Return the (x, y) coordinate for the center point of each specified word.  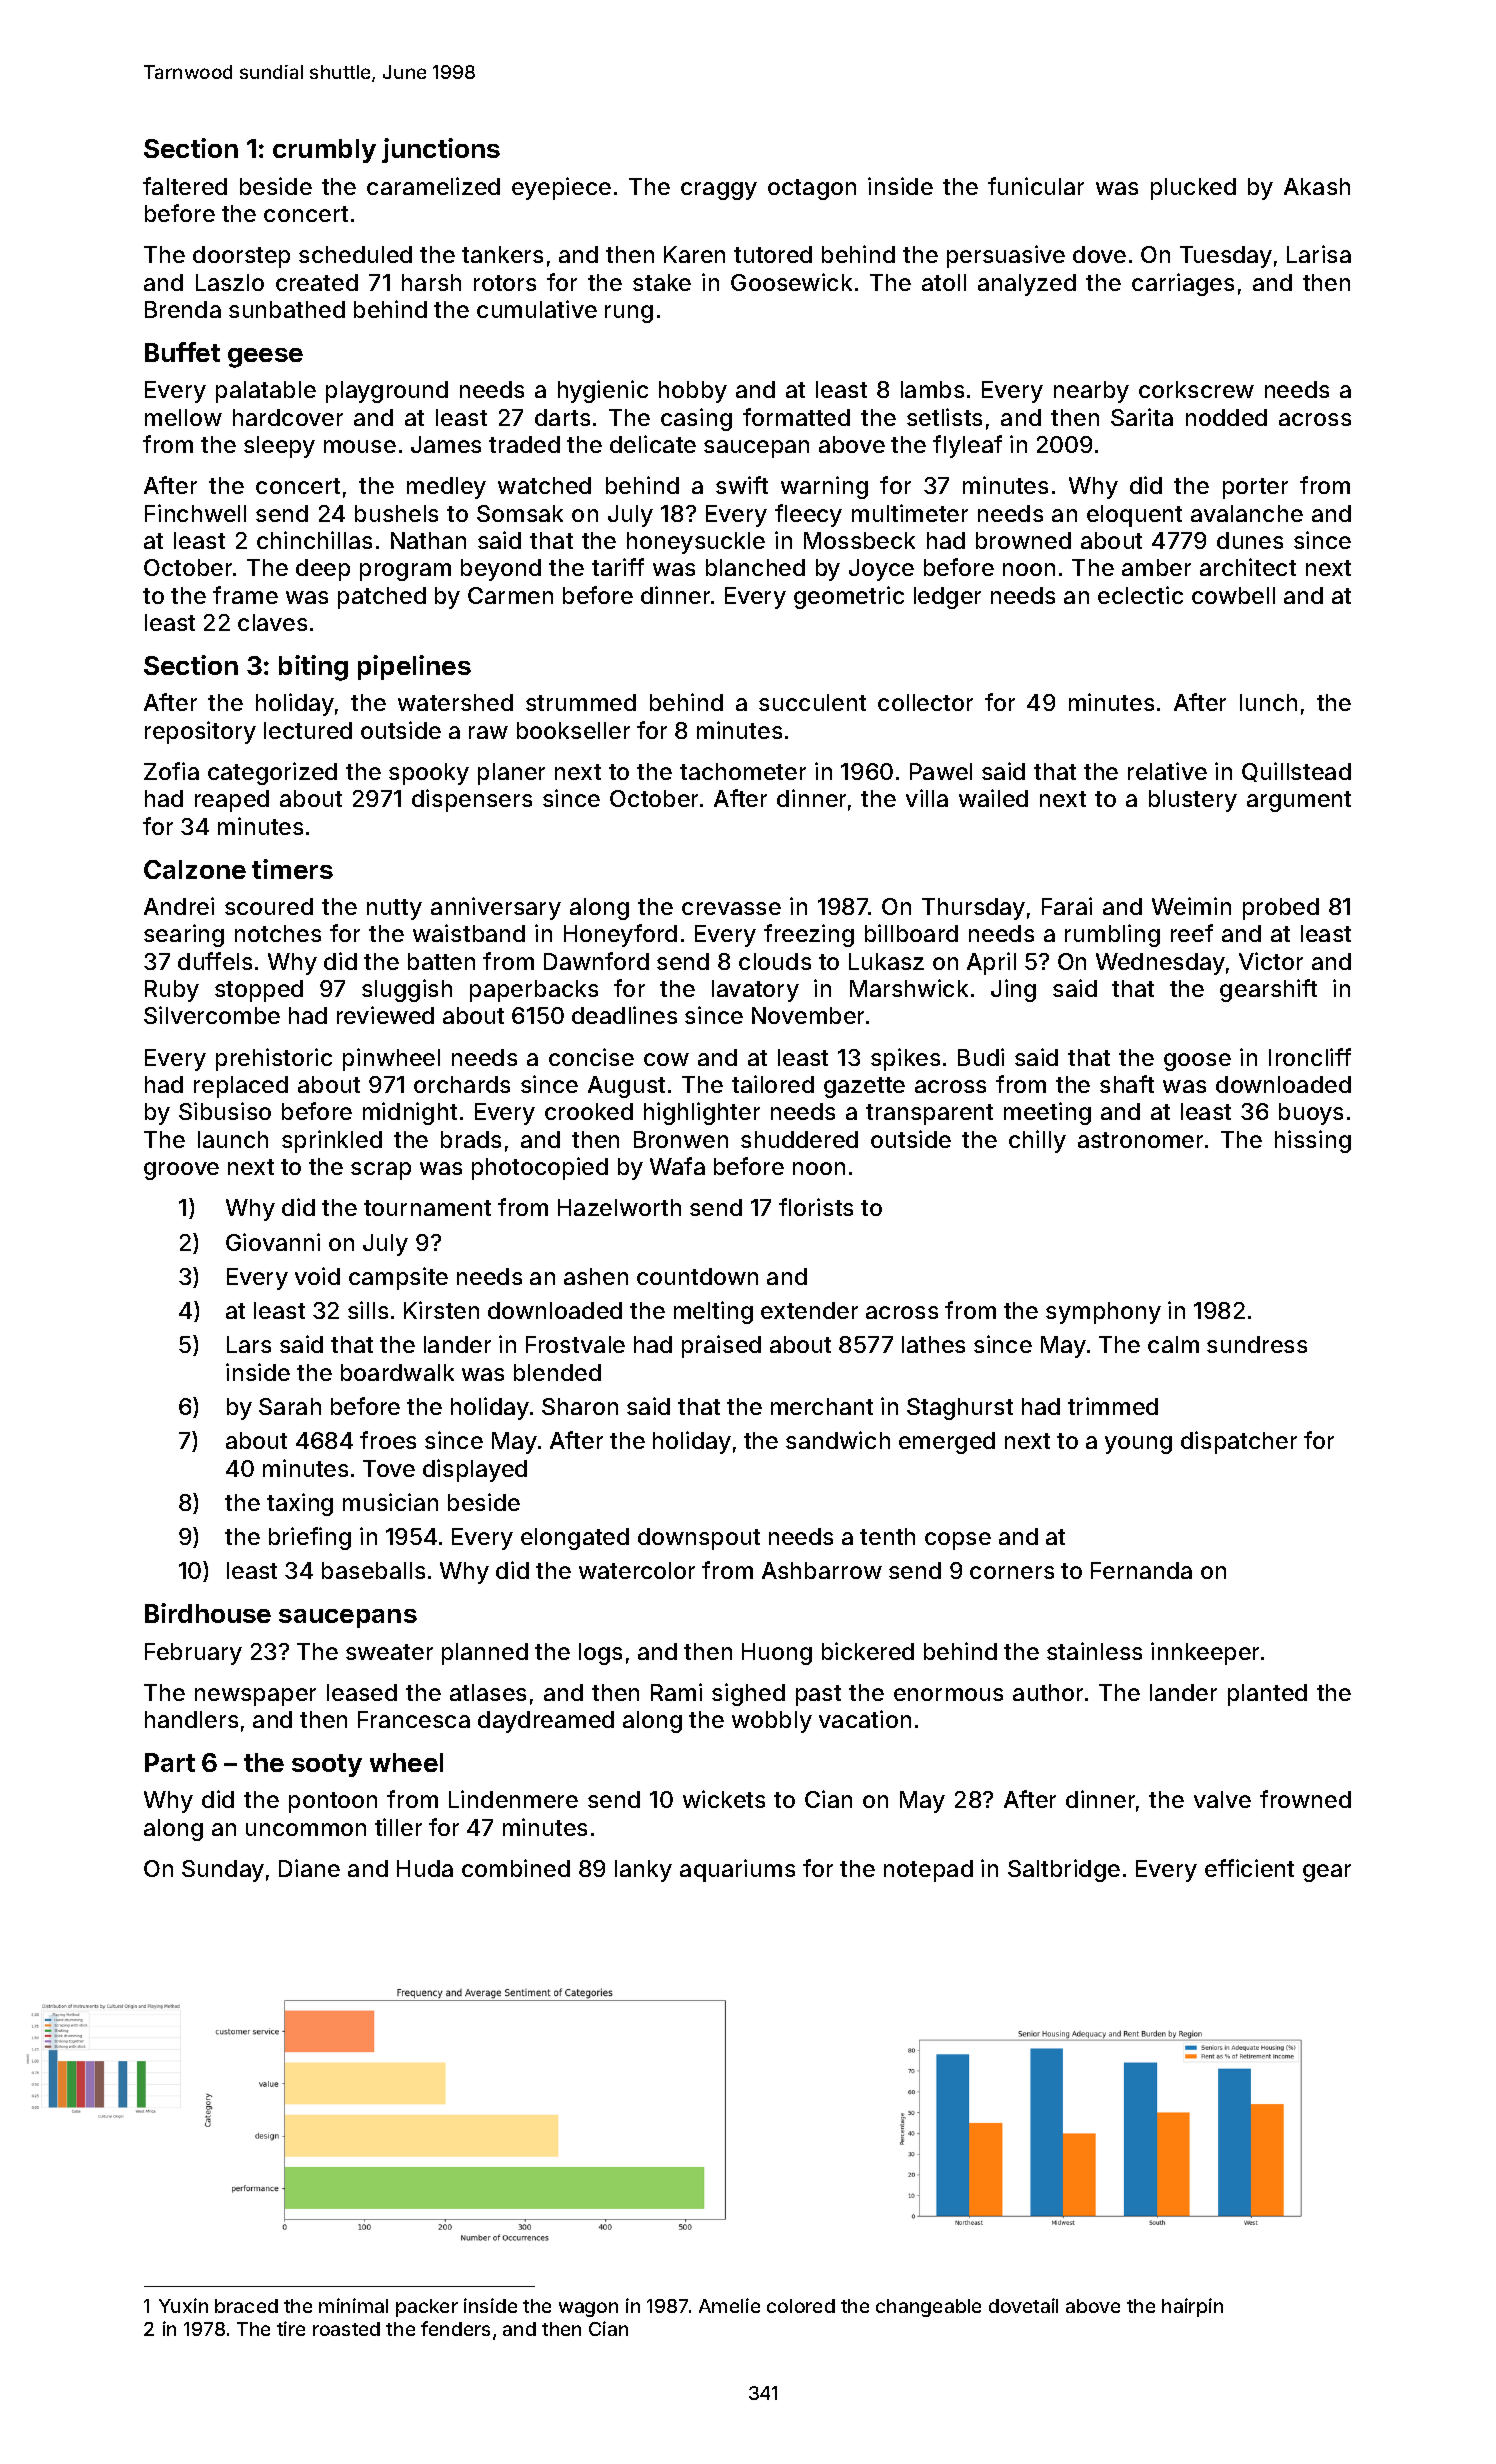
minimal (353, 2305)
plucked (1193, 189)
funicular (1036, 186)
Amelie (729, 2305)
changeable (928, 2308)
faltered (185, 186)
